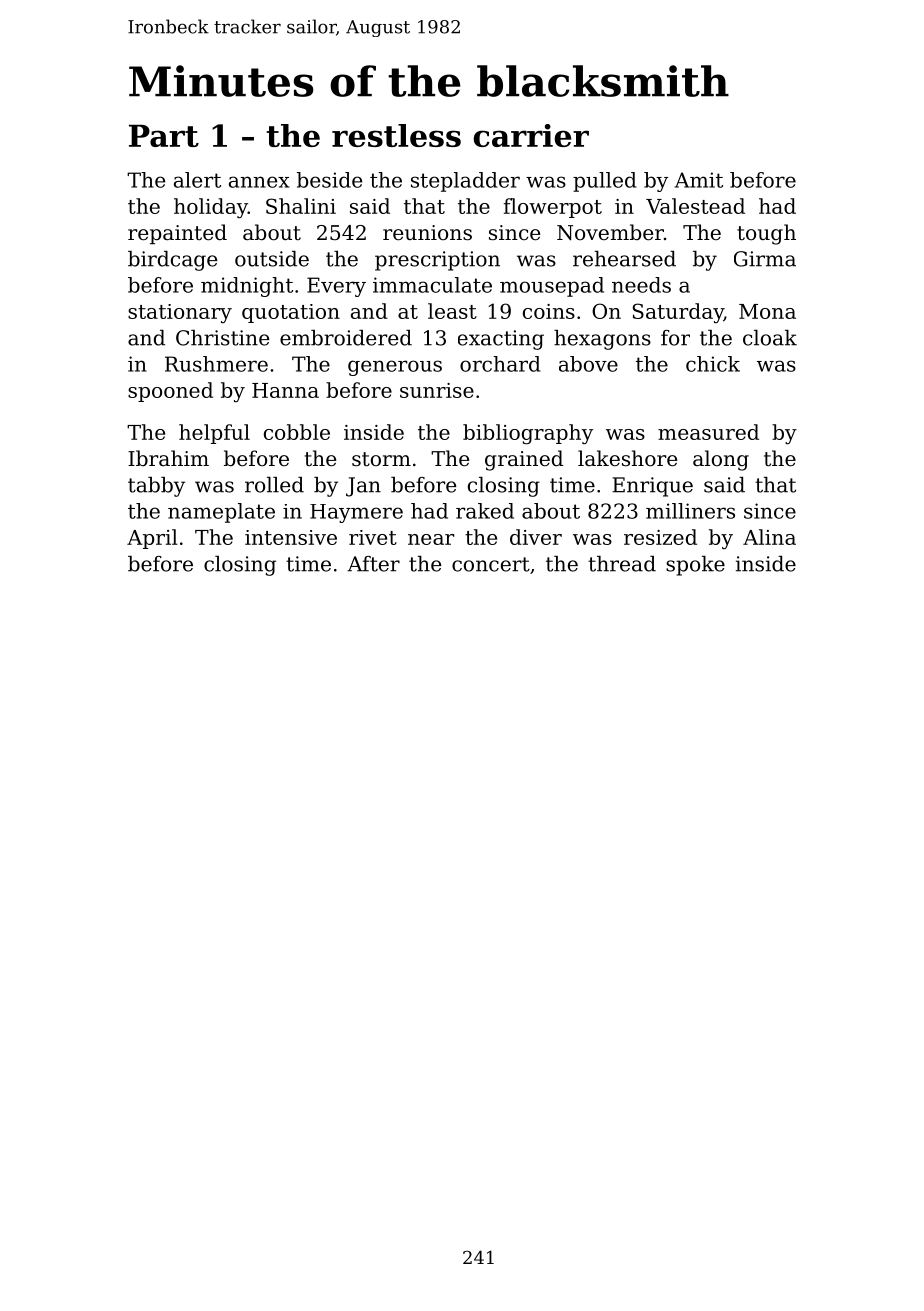 The height and width of the page is (1311, 924). I want to click on chick, so click(713, 364).
